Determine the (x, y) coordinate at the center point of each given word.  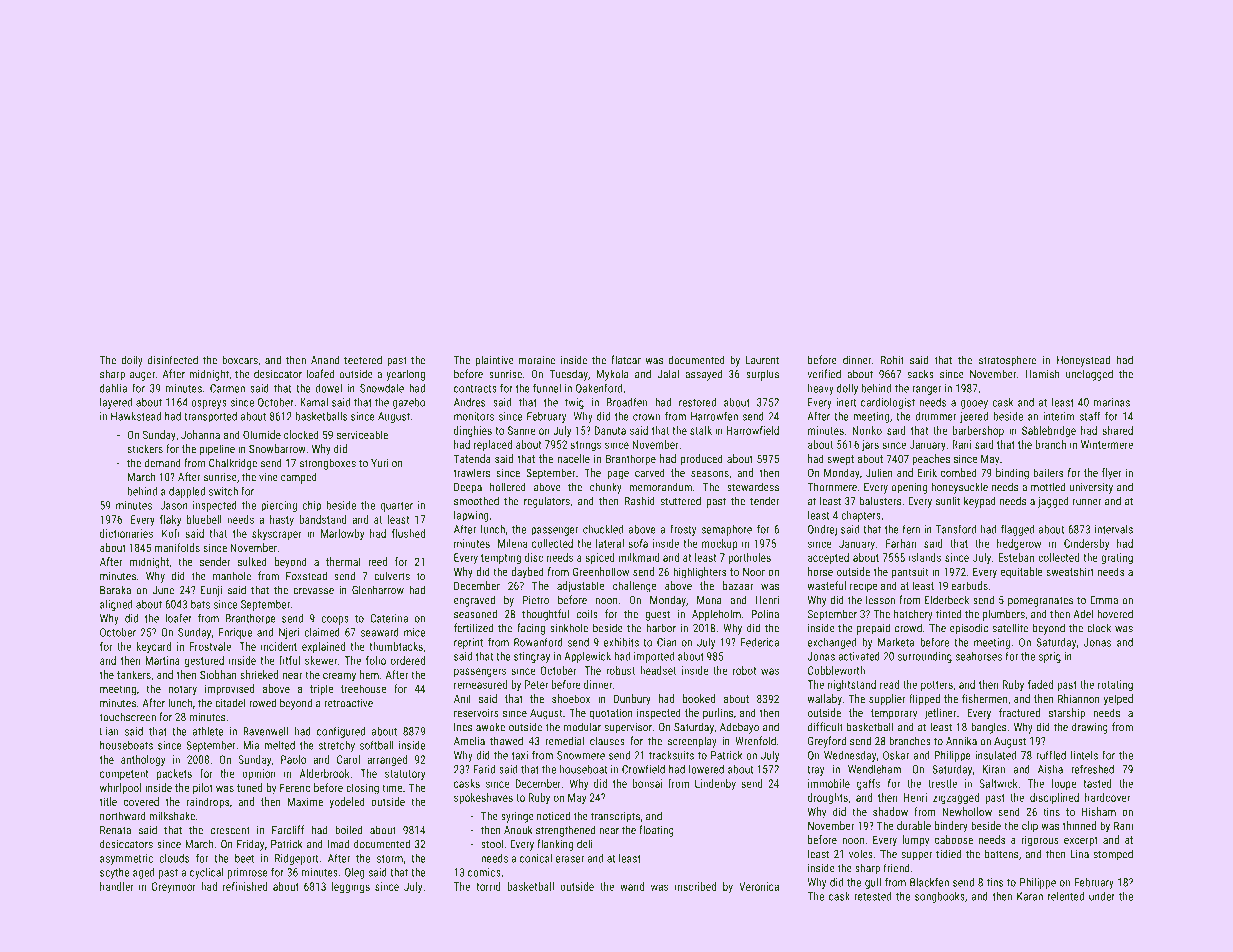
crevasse (313, 591)
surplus (762, 375)
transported (210, 417)
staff (1090, 416)
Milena (512, 543)
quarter (396, 507)
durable (914, 825)
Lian (109, 731)
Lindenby (715, 784)
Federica (760, 642)
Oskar (896, 755)
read (889, 684)
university (1091, 488)
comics (484, 872)
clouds (174, 858)
